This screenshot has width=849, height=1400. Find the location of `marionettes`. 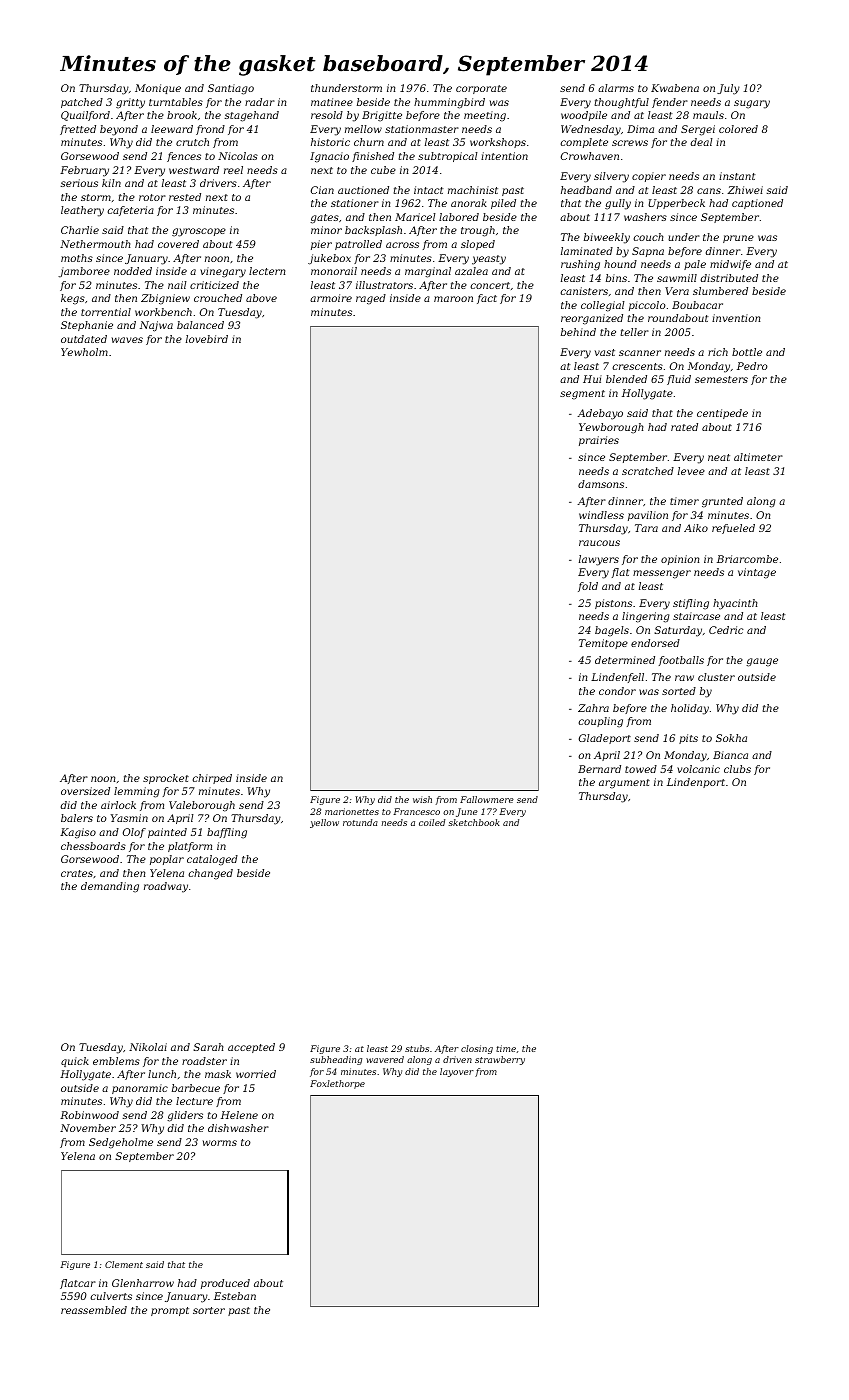

marionettes is located at coordinates (352, 811).
